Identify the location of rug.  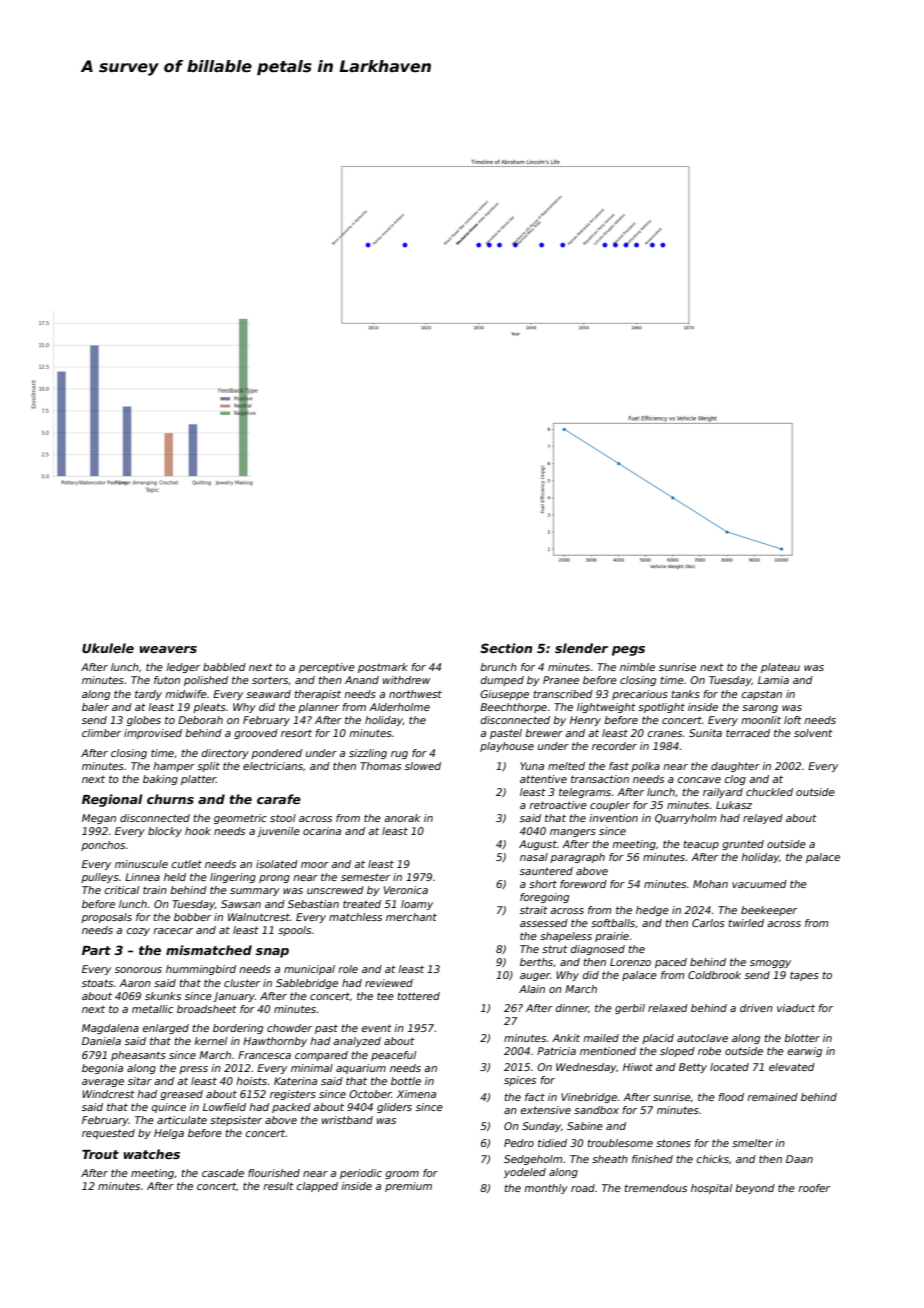
(399, 755).
